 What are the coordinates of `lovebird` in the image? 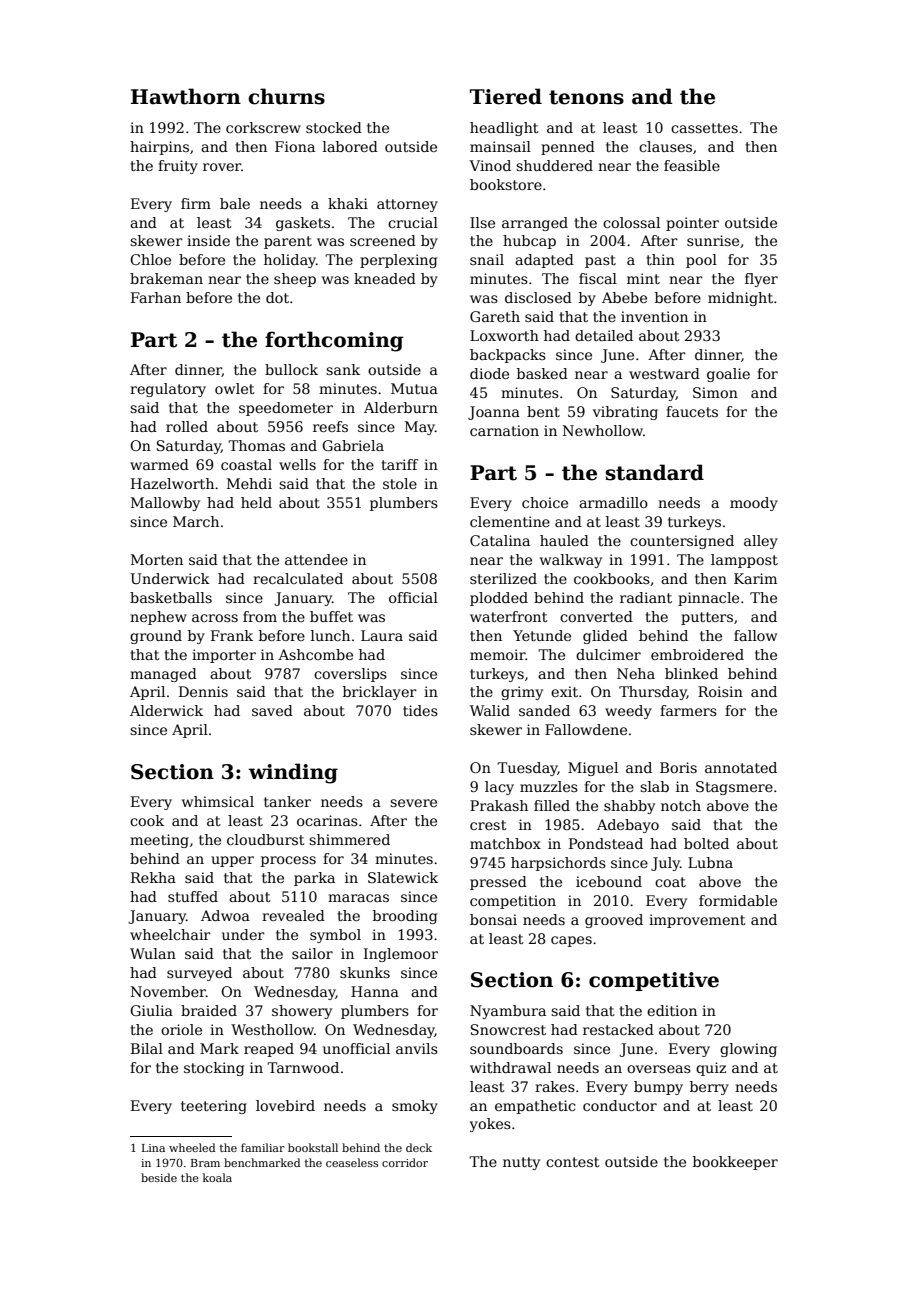 It's located at (285, 1105).
